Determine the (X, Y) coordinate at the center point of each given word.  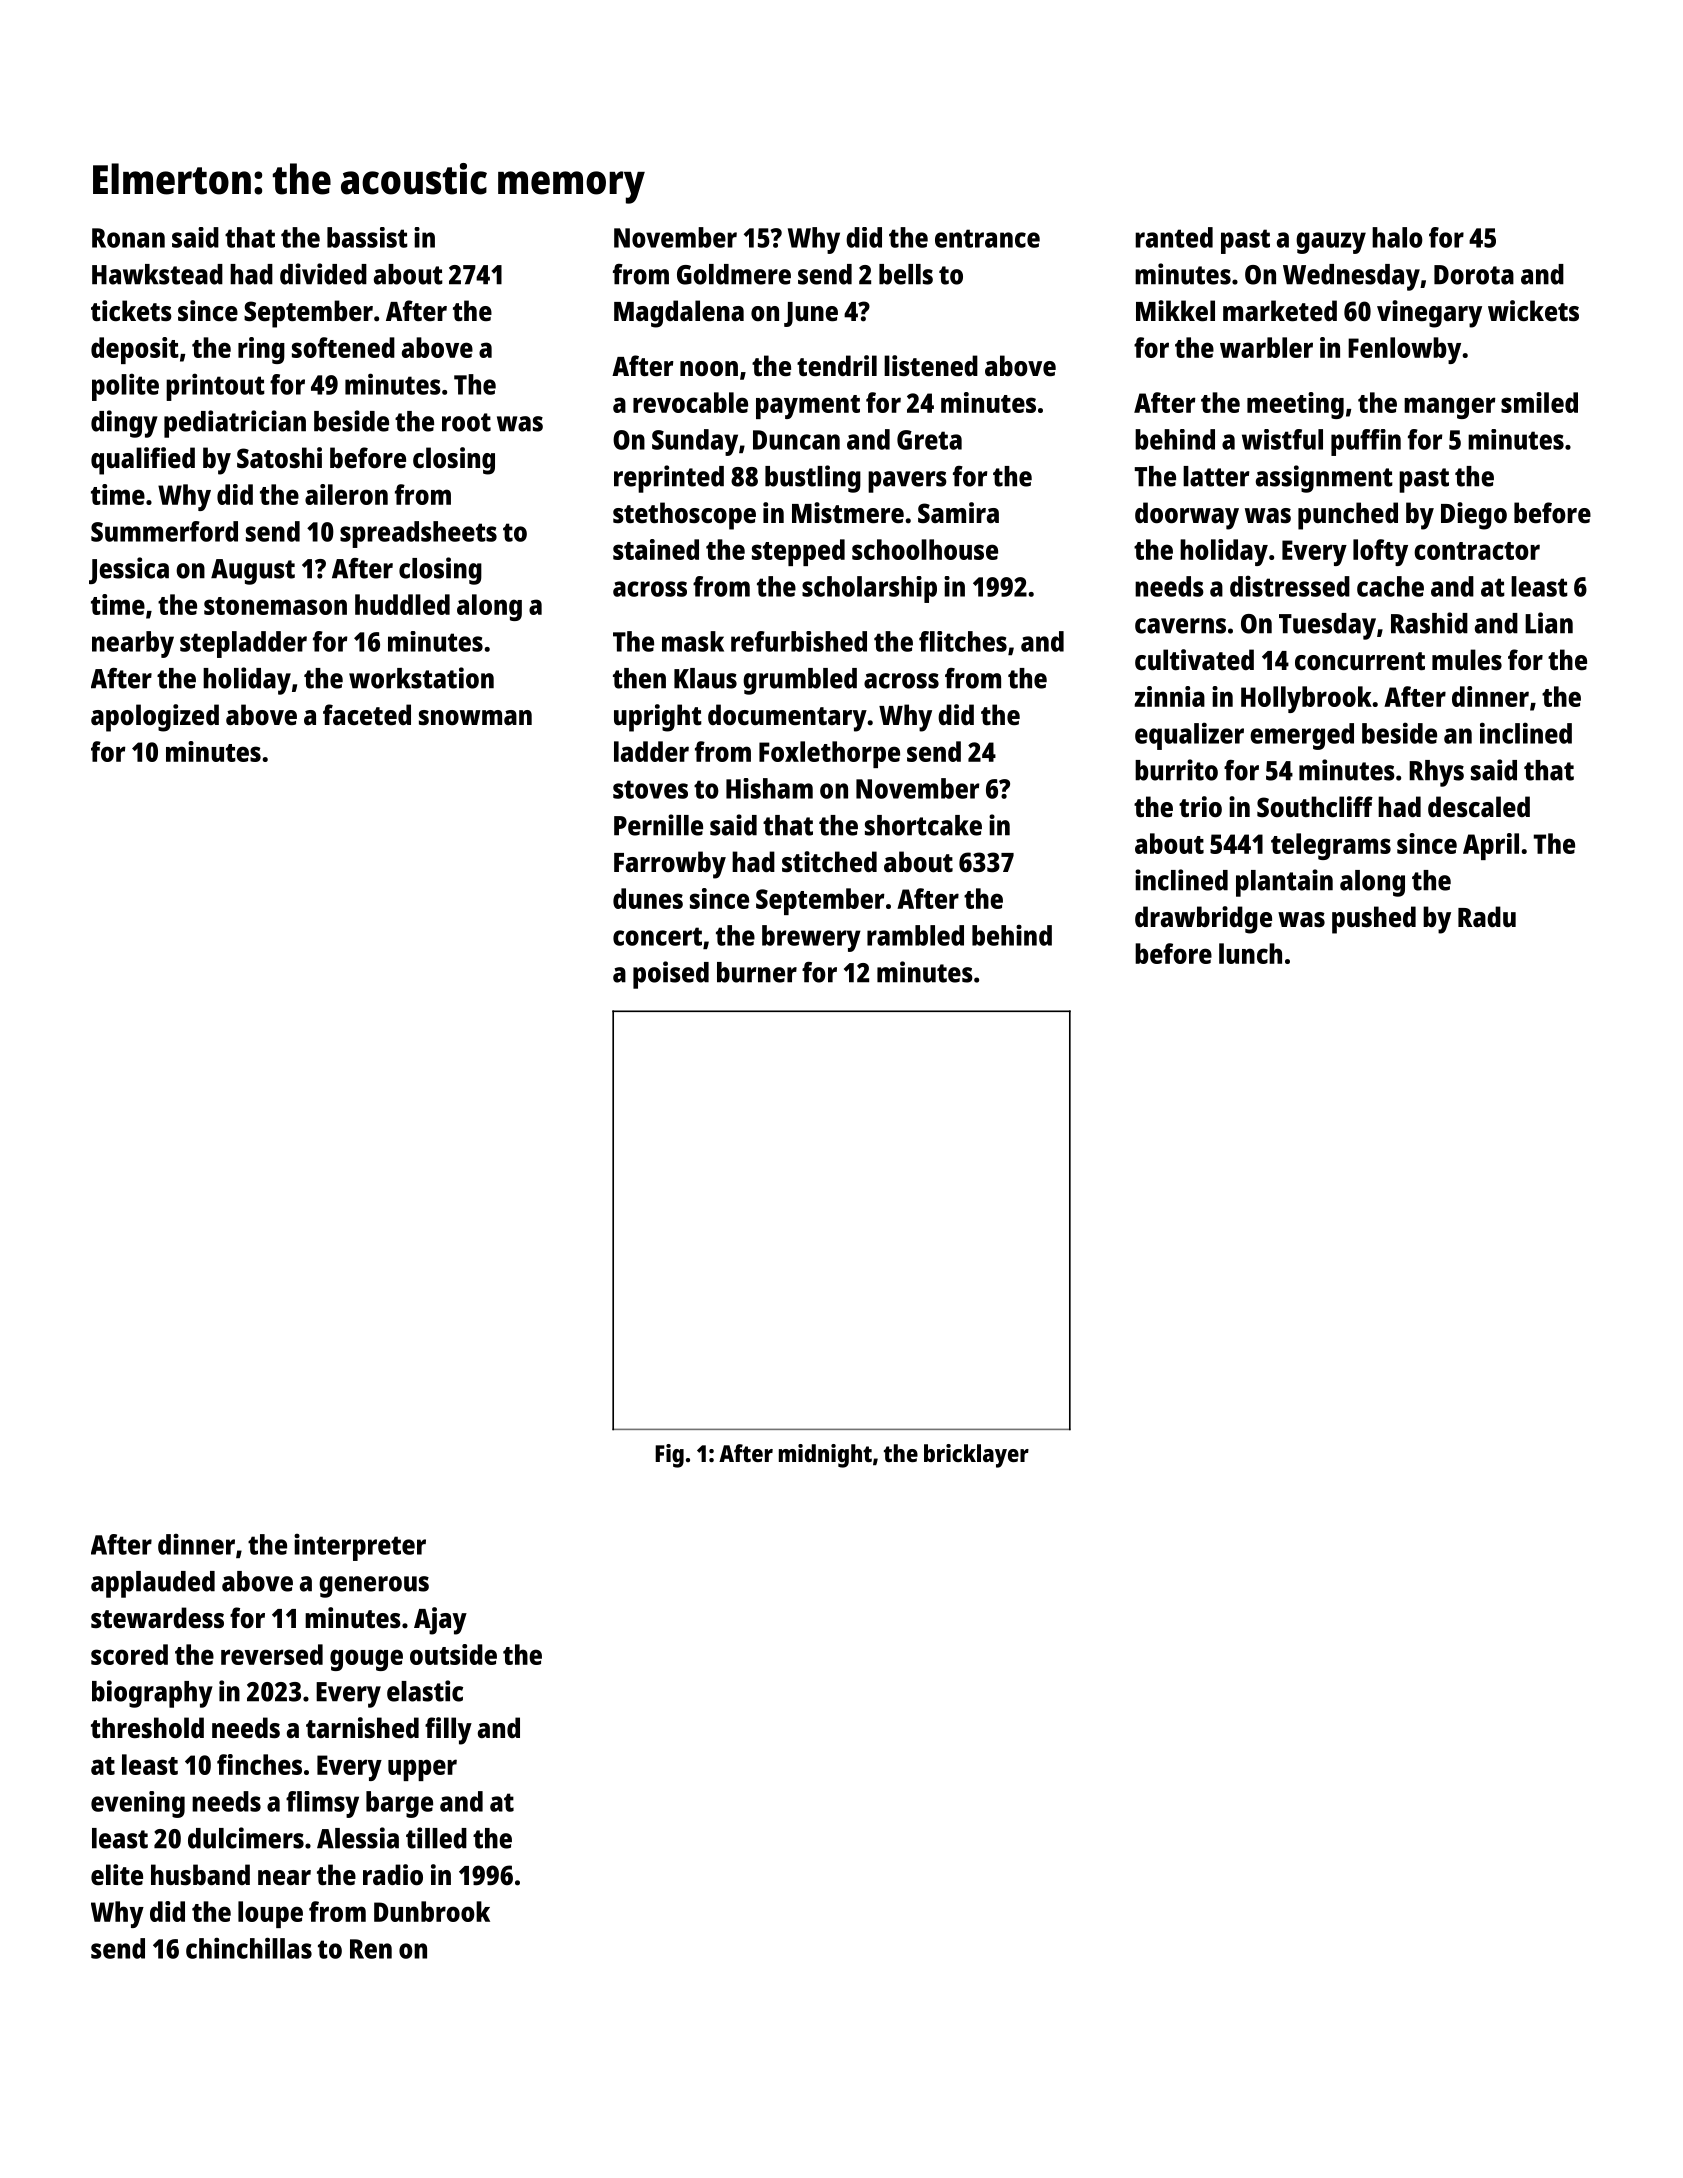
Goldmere (734, 274)
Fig (669, 1456)
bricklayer (976, 1456)
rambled (915, 935)
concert (657, 936)
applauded (153, 1584)
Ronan (128, 238)
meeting (1295, 405)
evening (138, 1804)
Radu (1487, 916)
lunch (1250, 953)
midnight (825, 1456)
